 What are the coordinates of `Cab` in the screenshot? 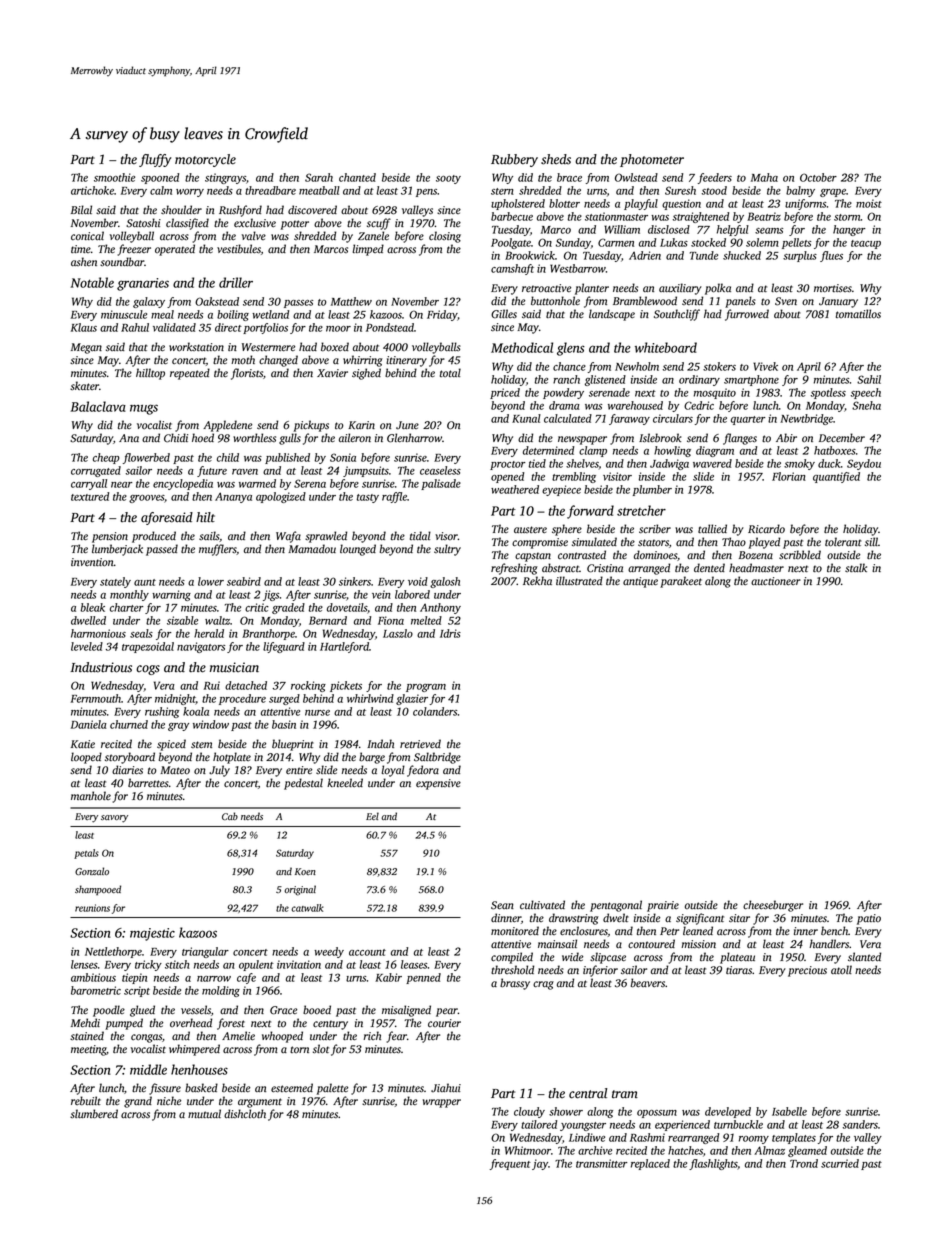 It's located at (230, 816).
